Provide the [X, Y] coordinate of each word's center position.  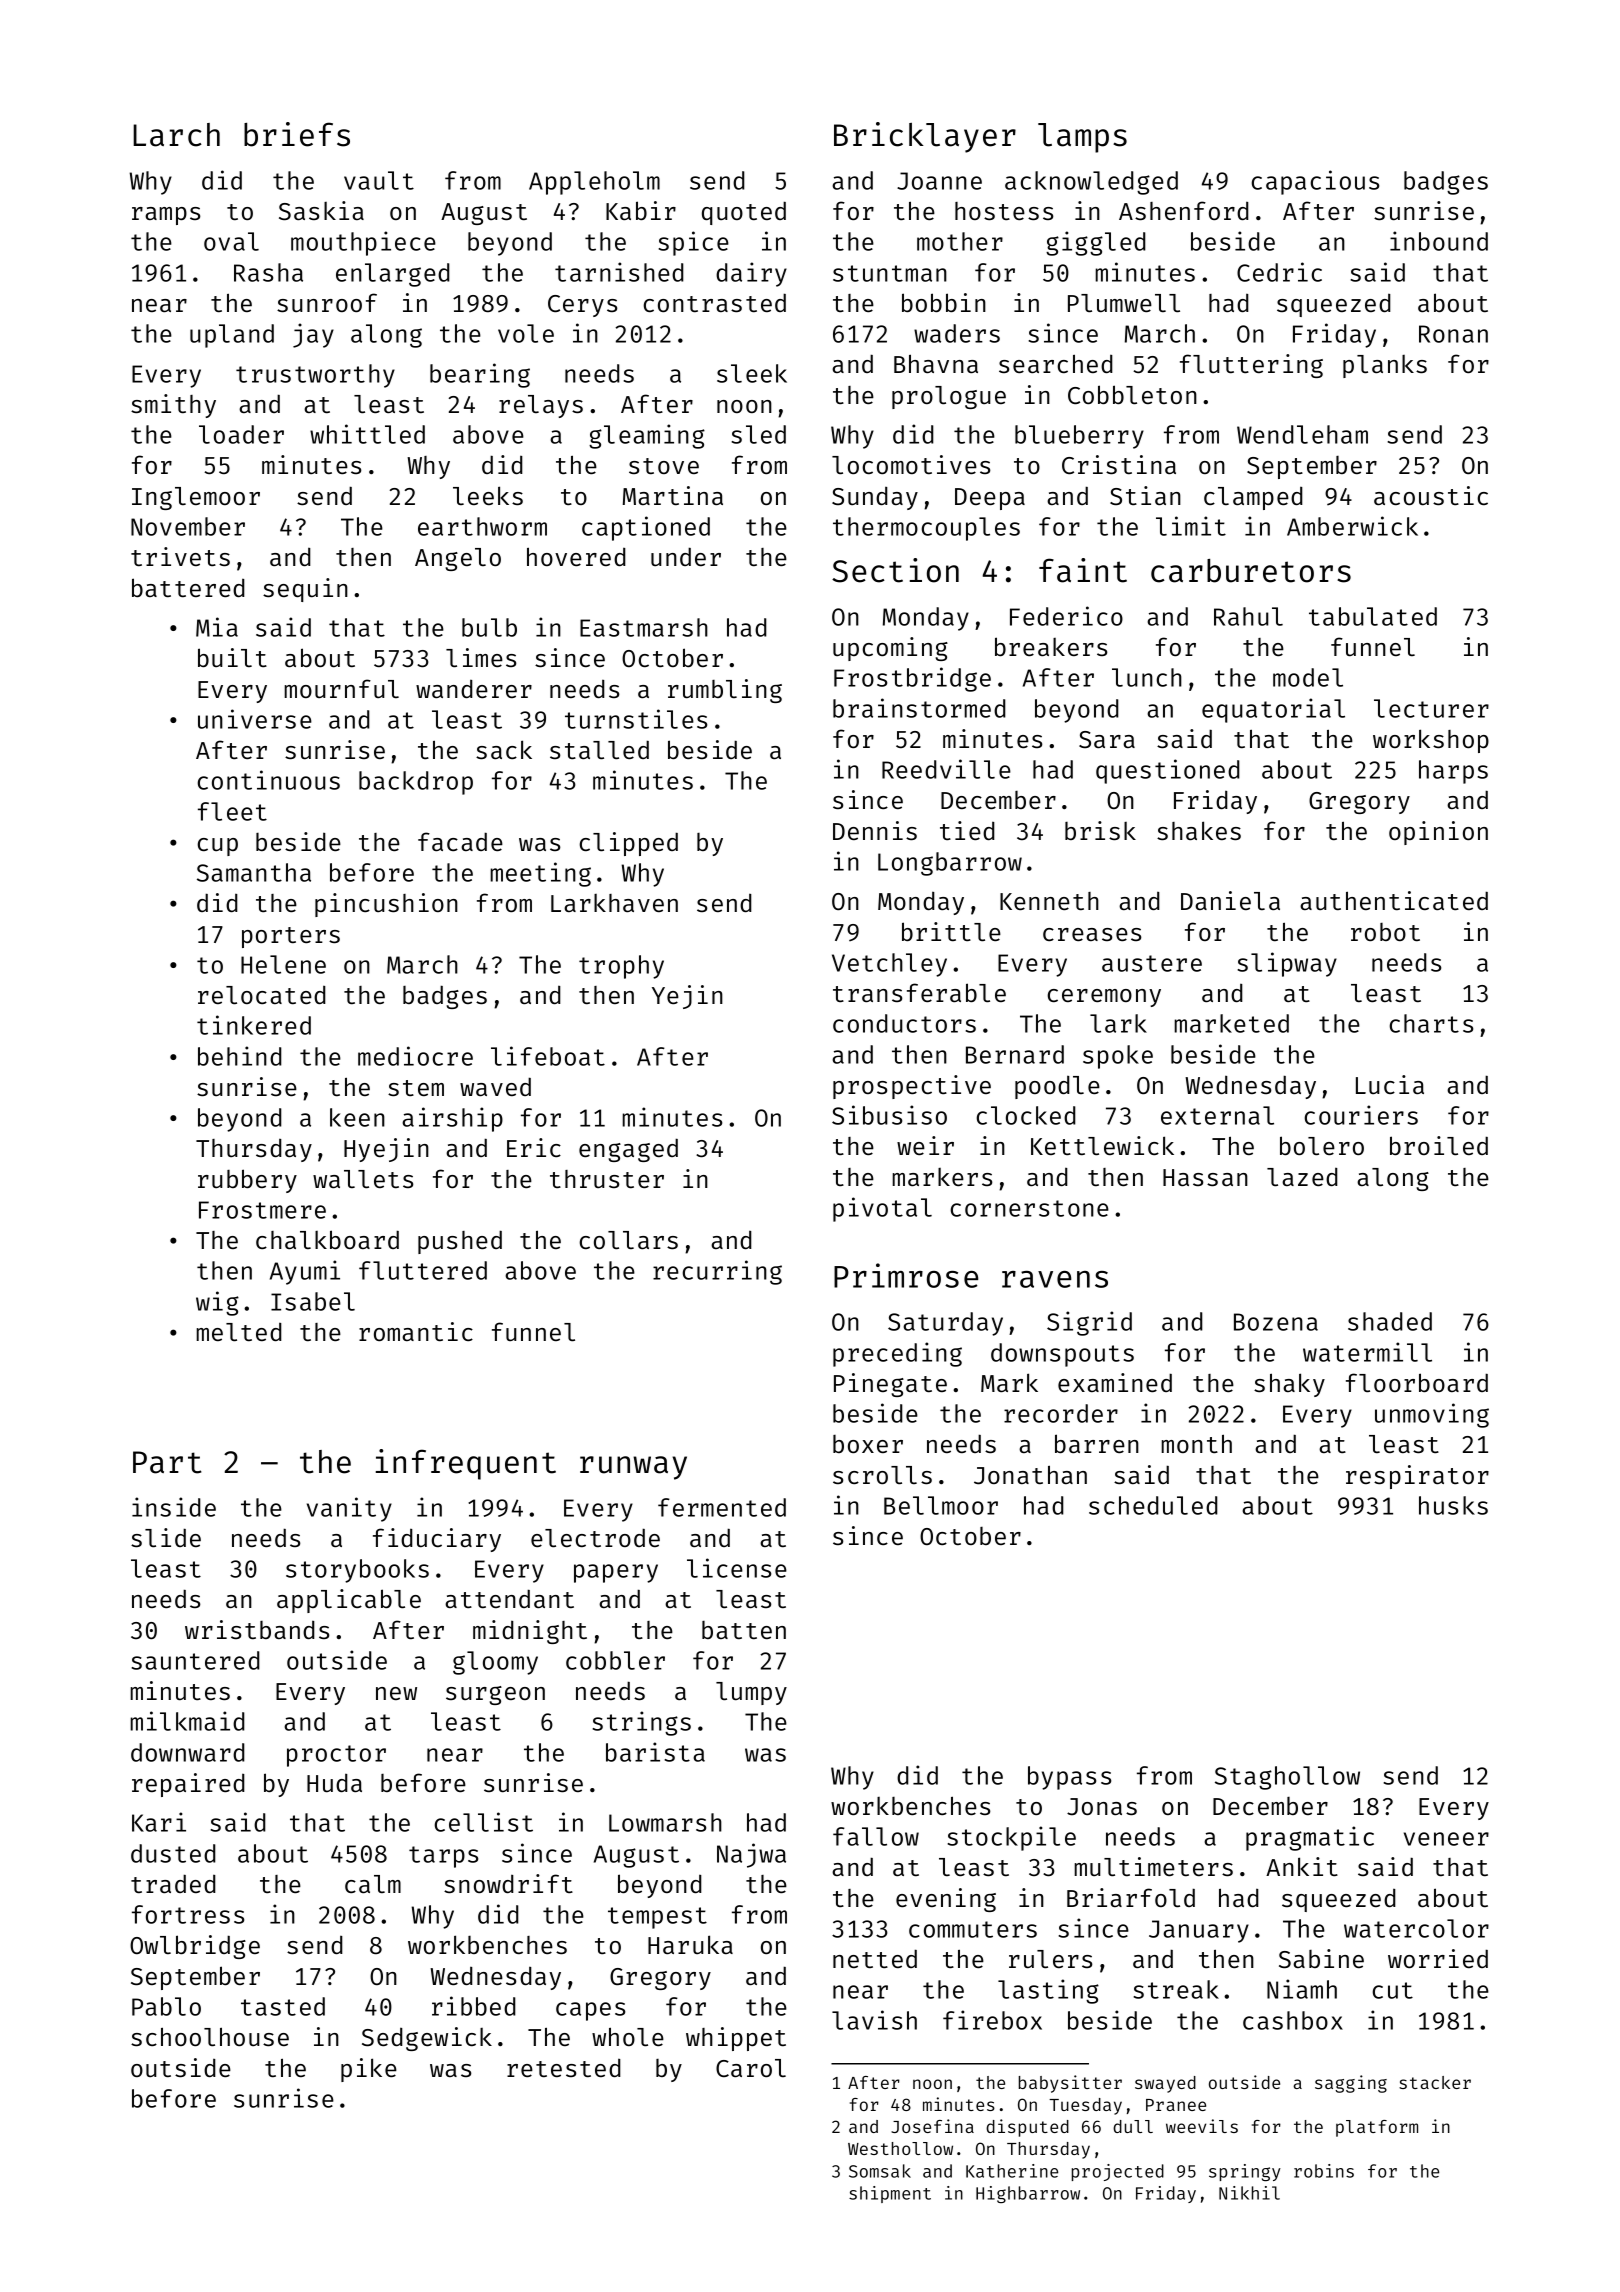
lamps [1082, 138]
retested [564, 2068]
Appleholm [594, 183]
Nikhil [1249, 2193]
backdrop [416, 783]
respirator [1417, 1477]
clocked [1026, 1115]
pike [369, 2070]
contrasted [714, 303]
